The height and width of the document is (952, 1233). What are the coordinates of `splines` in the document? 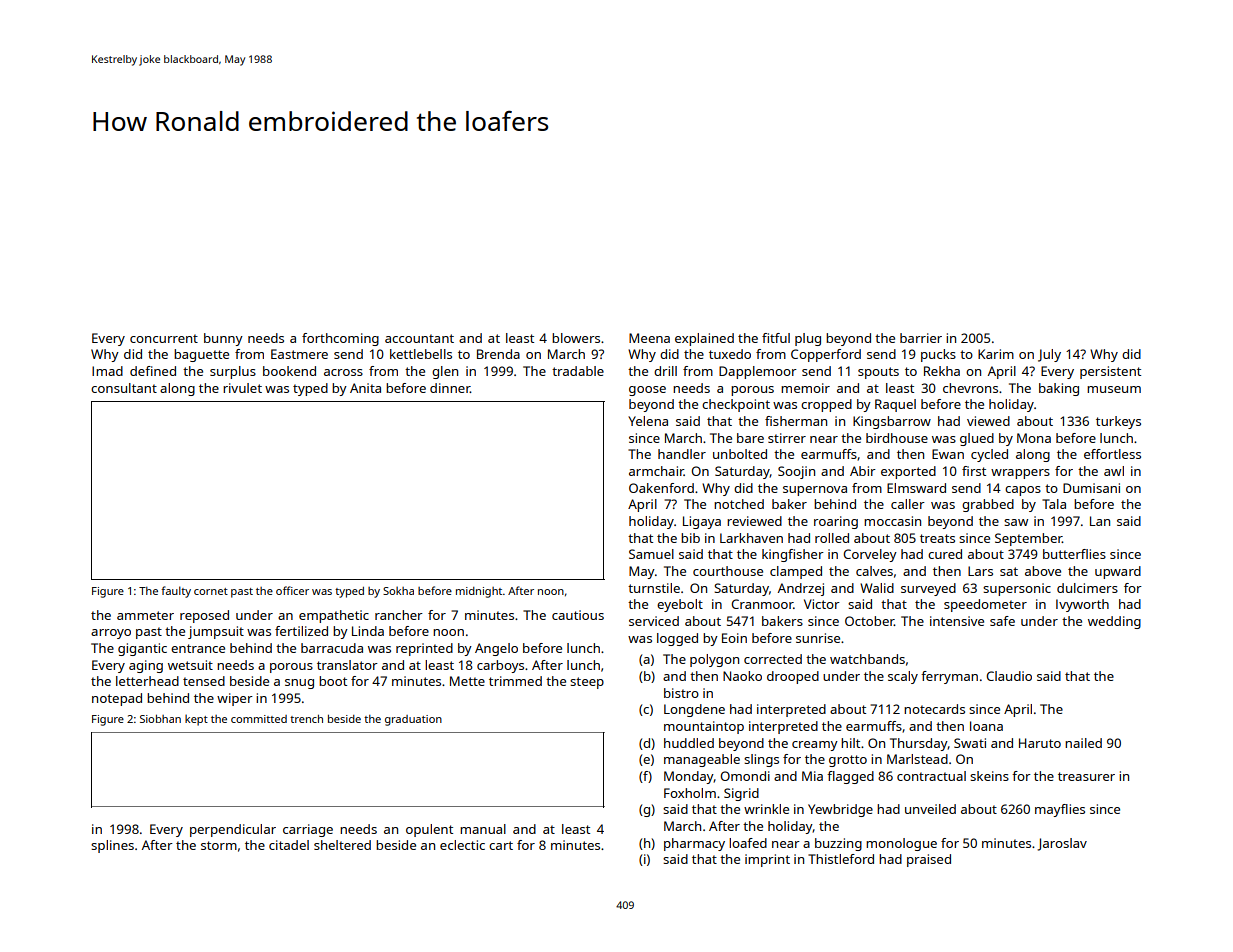 It's located at (112, 846).
